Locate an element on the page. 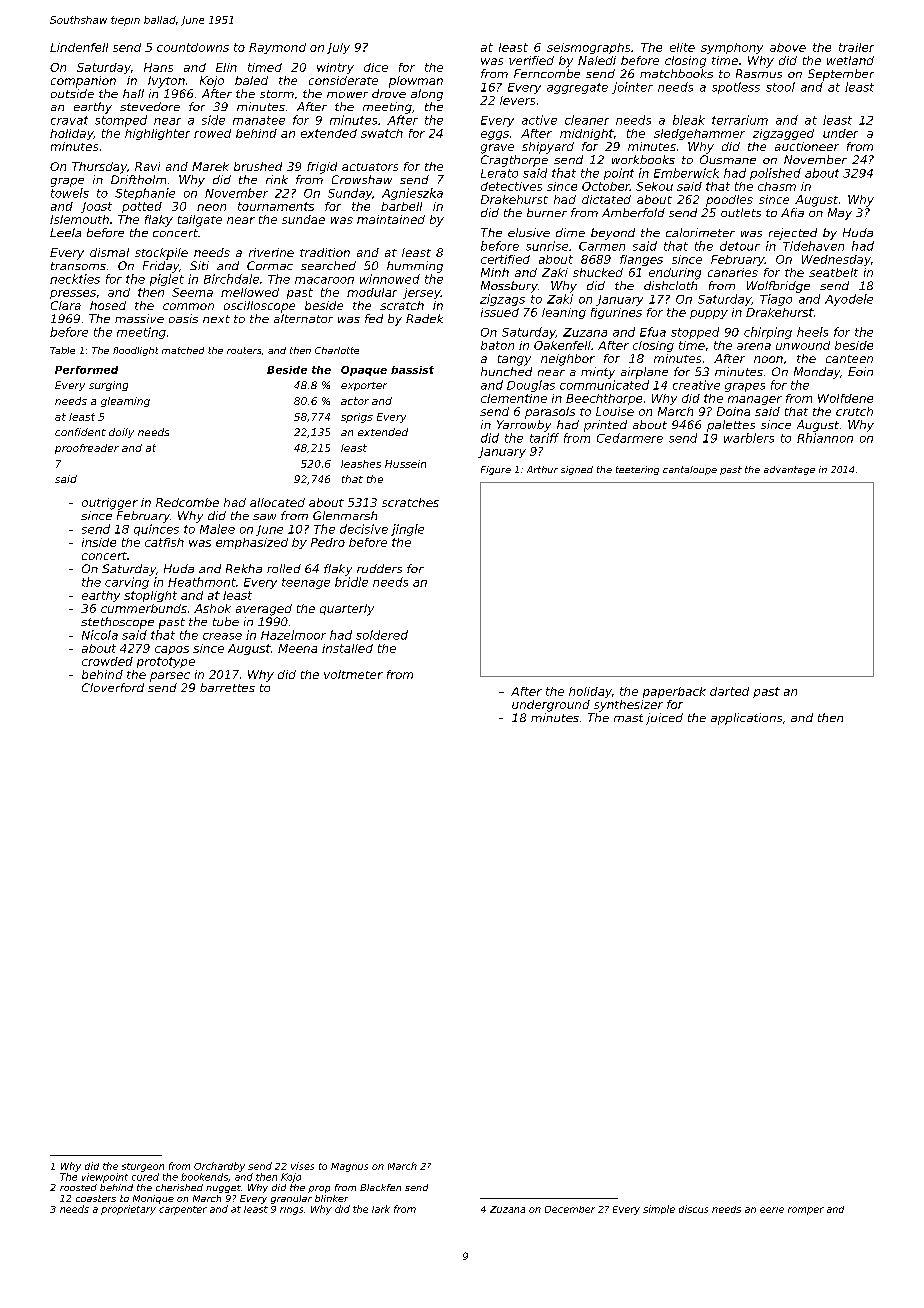 This page has height=1308, width=924. above is located at coordinates (788, 47).
